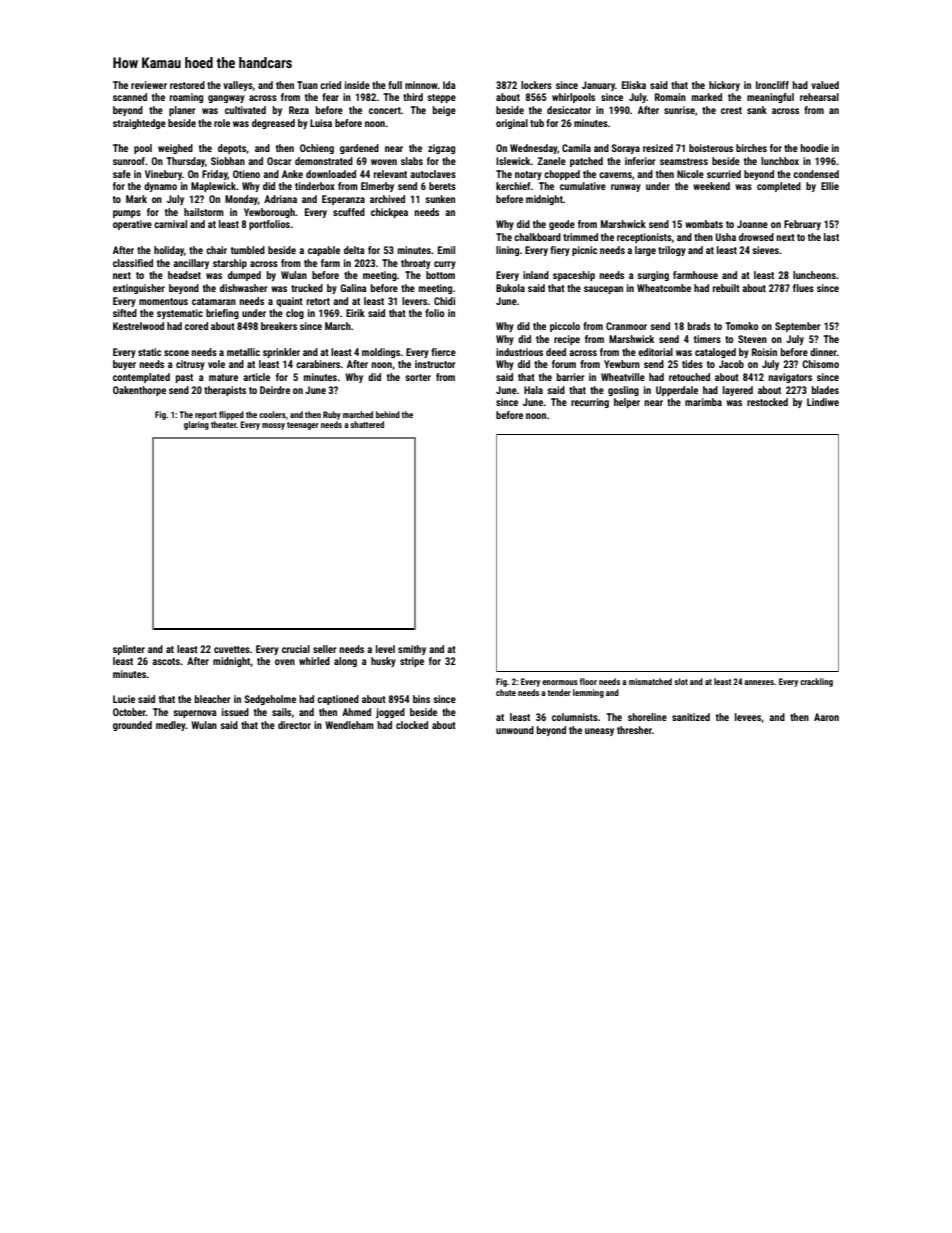  Describe the element at coordinates (412, 650) in the screenshot. I see `smithy` at that location.
